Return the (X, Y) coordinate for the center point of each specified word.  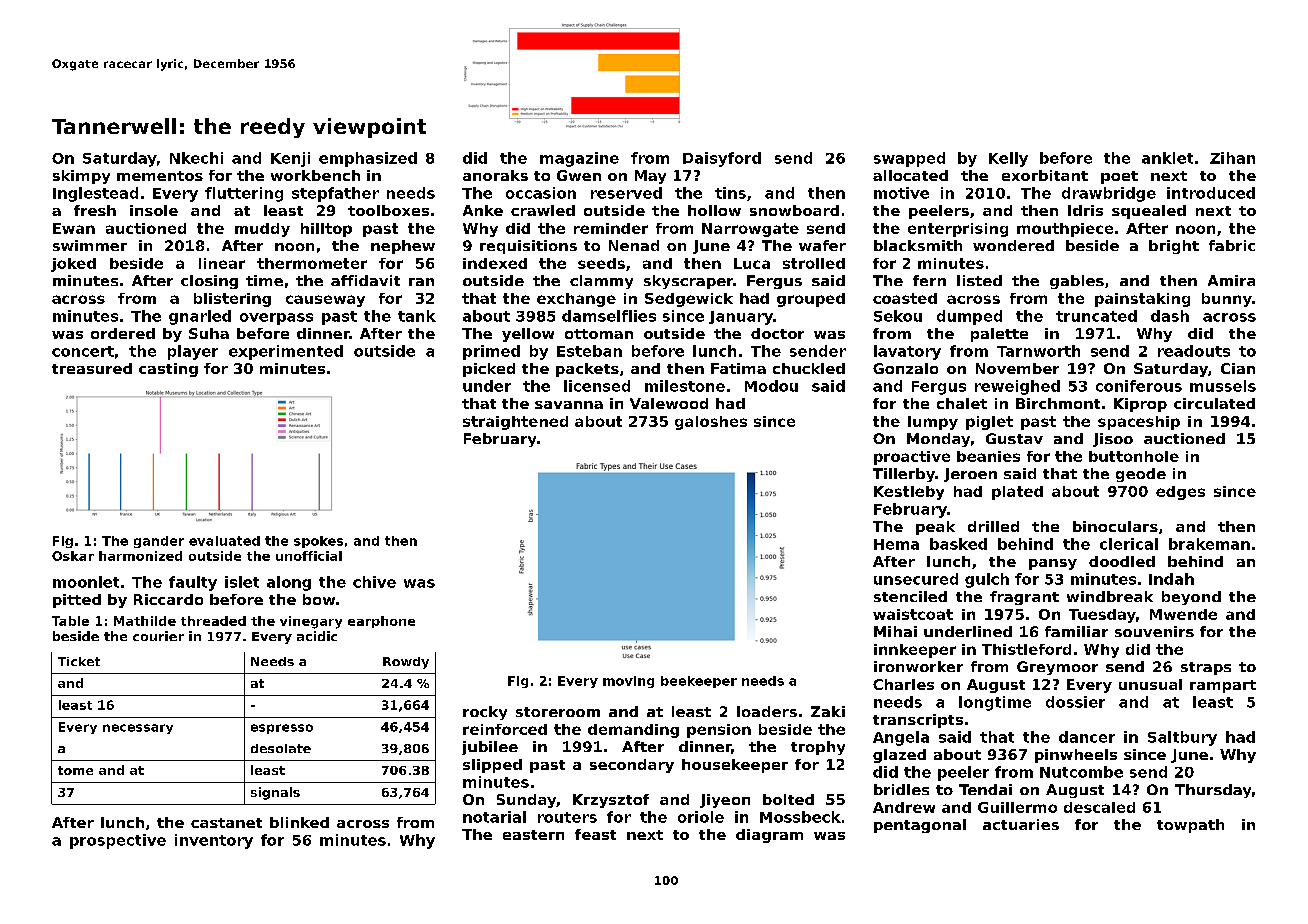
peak (935, 528)
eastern (533, 835)
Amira (1231, 280)
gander (159, 542)
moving (628, 682)
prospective (118, 841)
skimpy (81, 177)
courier (158, 636)
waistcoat (913, 614)
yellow (528, 335)
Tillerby (904, 475)
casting (168, 370)
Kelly (1008, 159)
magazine (579, 159)
